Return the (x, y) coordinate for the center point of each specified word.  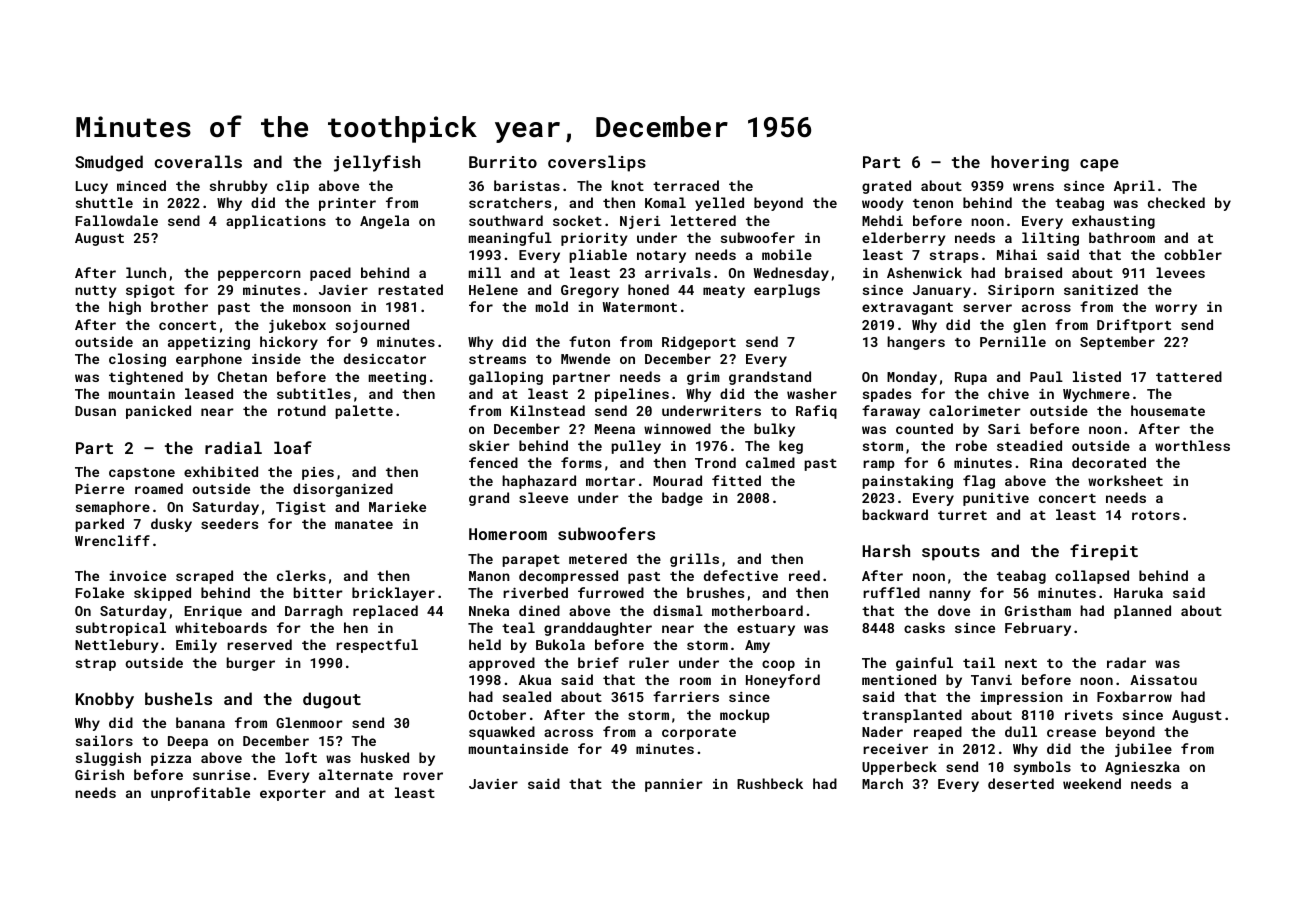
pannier (674, 785)
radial (233, 447)
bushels (178, 698)
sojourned (372, 326)
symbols (1042, 768)
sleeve (543, 497)
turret (962, 515)
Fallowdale (117, 220)
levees (1180, 272)
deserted (1021, 783)
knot (627, 185)
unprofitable (200, 794)
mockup (745, 716)
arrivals (678, 272)
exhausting (1113, 222)
